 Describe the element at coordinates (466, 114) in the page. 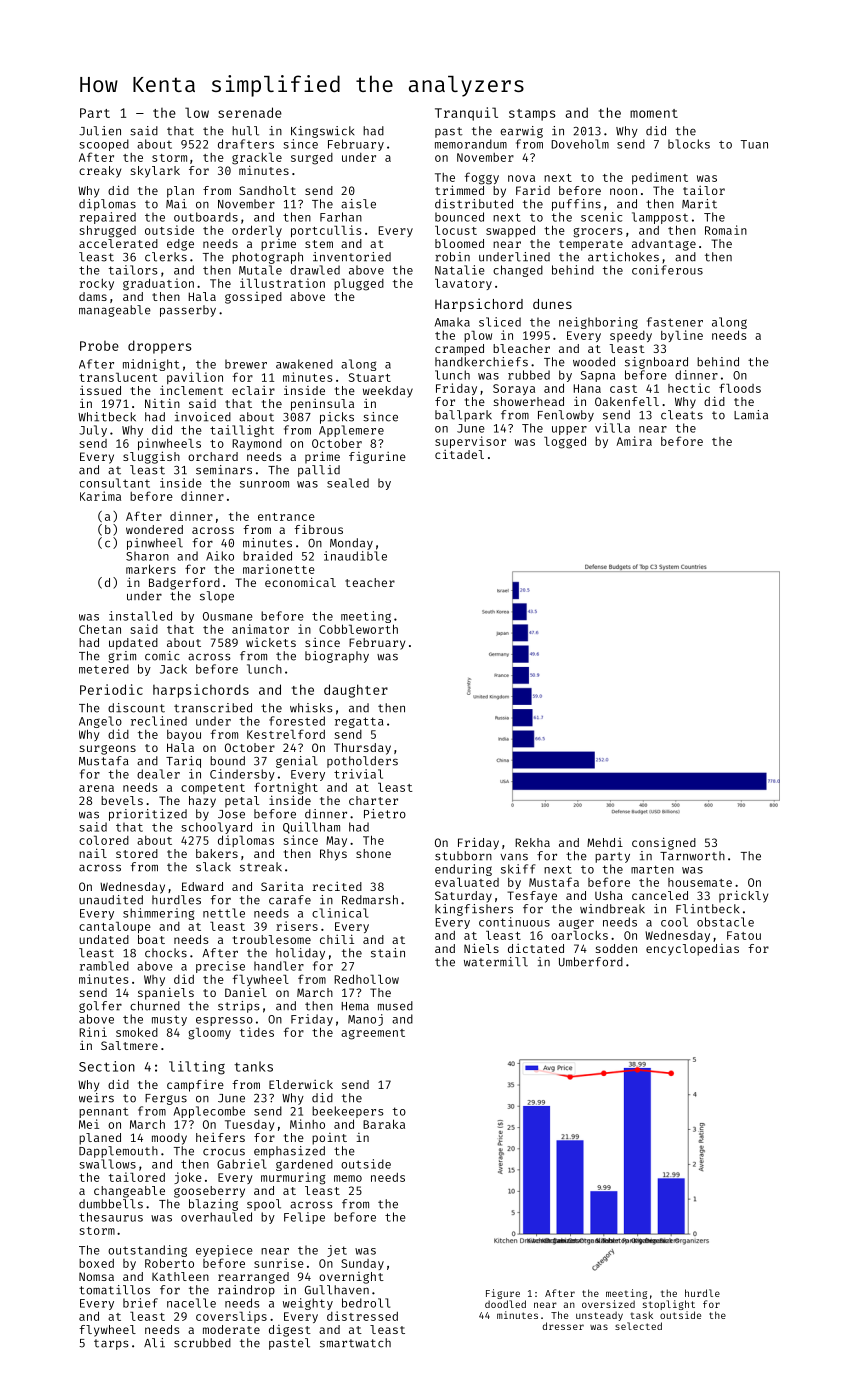

I see `Tranquil` at that location.
